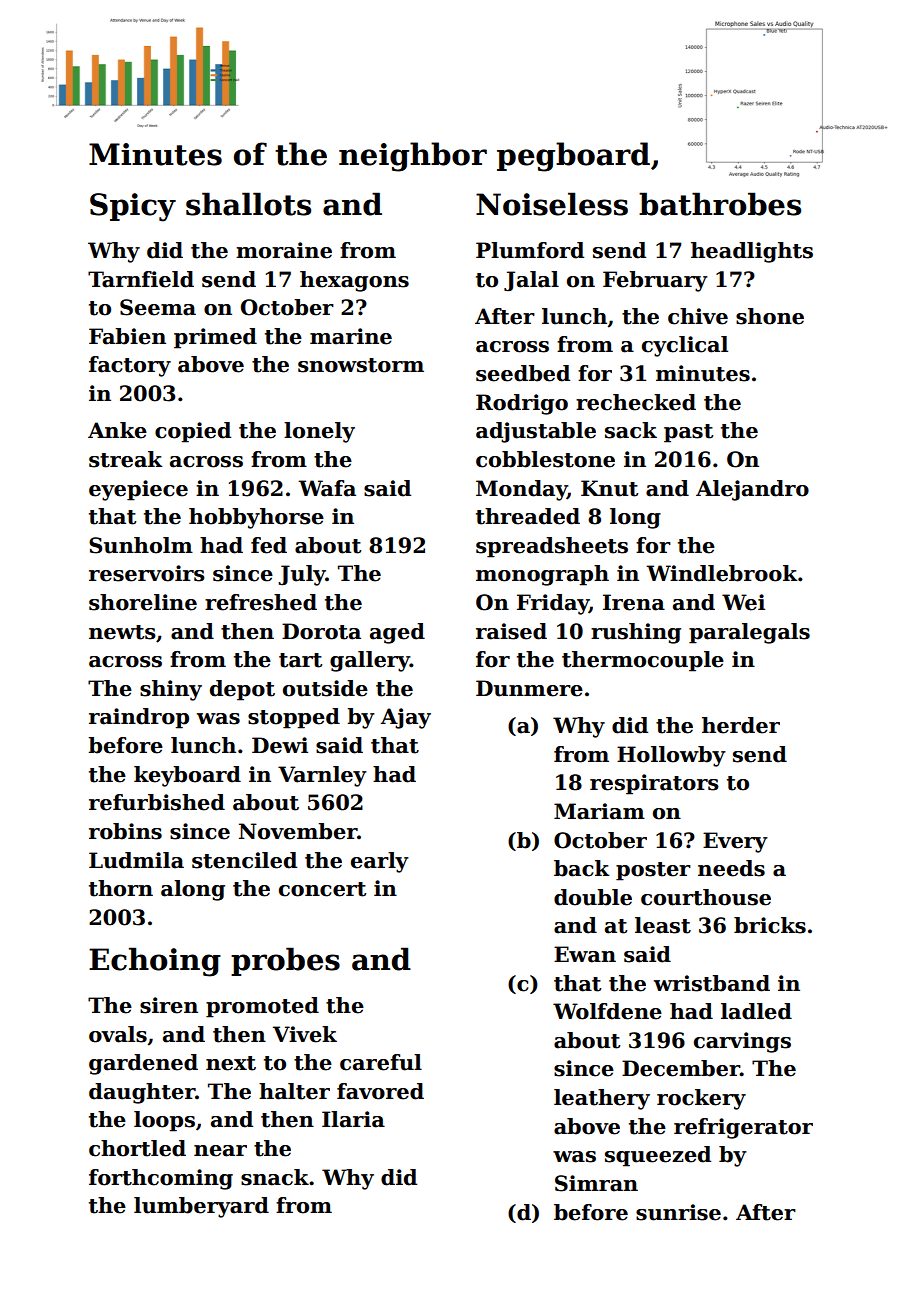 This screenshot has height=1316, width=908. I want to click on Varnley, so click(322, 776).
